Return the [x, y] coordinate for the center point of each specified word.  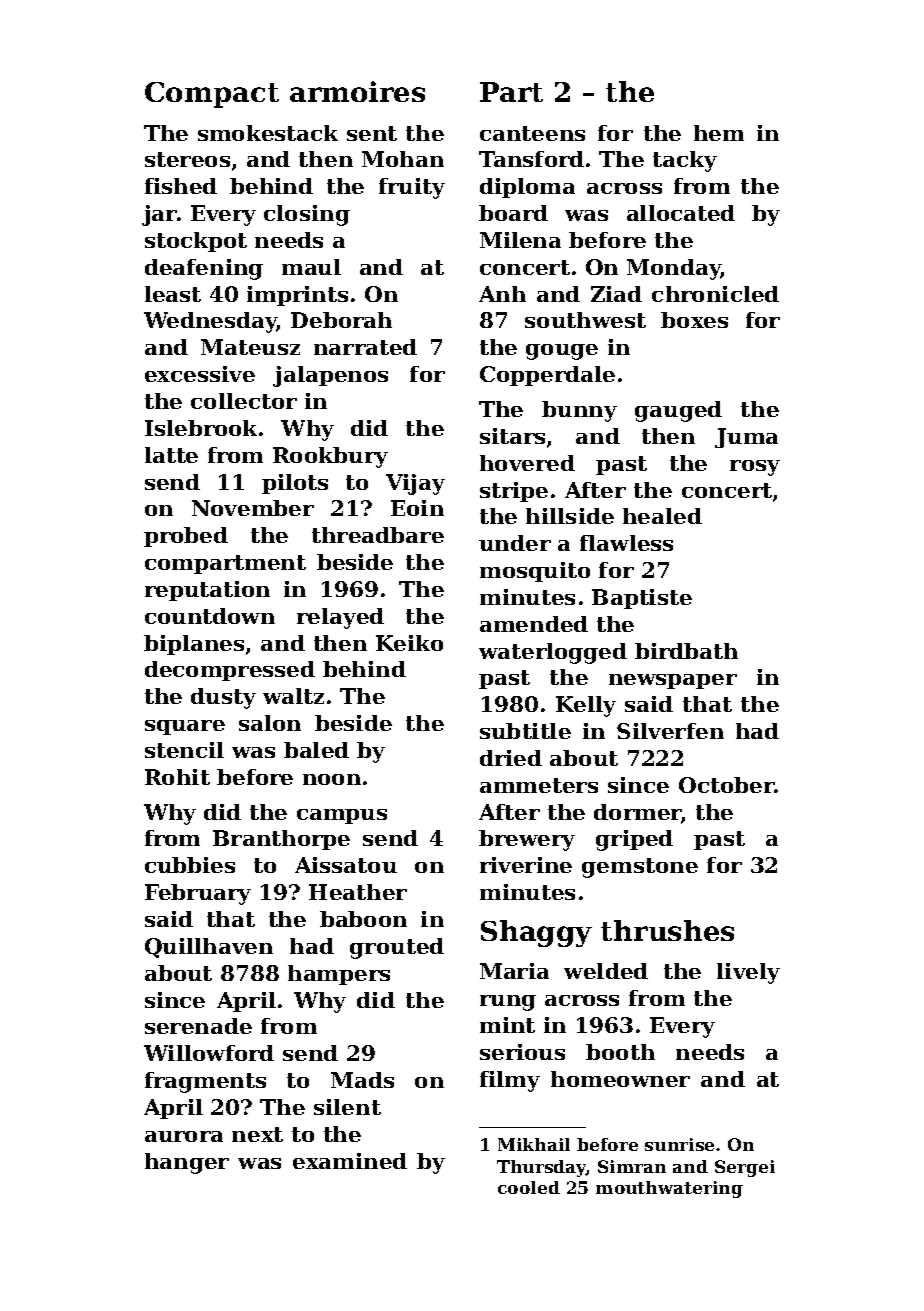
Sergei [745, 1168]
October [726, 785]
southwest [585, 320]
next [257, 1134]
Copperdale [547, 376]
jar [159, 215]
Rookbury [330, 457]
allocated [681, 213]
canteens [532, 133]
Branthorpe [281, 840]
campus [342, 816]
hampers [339, 975]
